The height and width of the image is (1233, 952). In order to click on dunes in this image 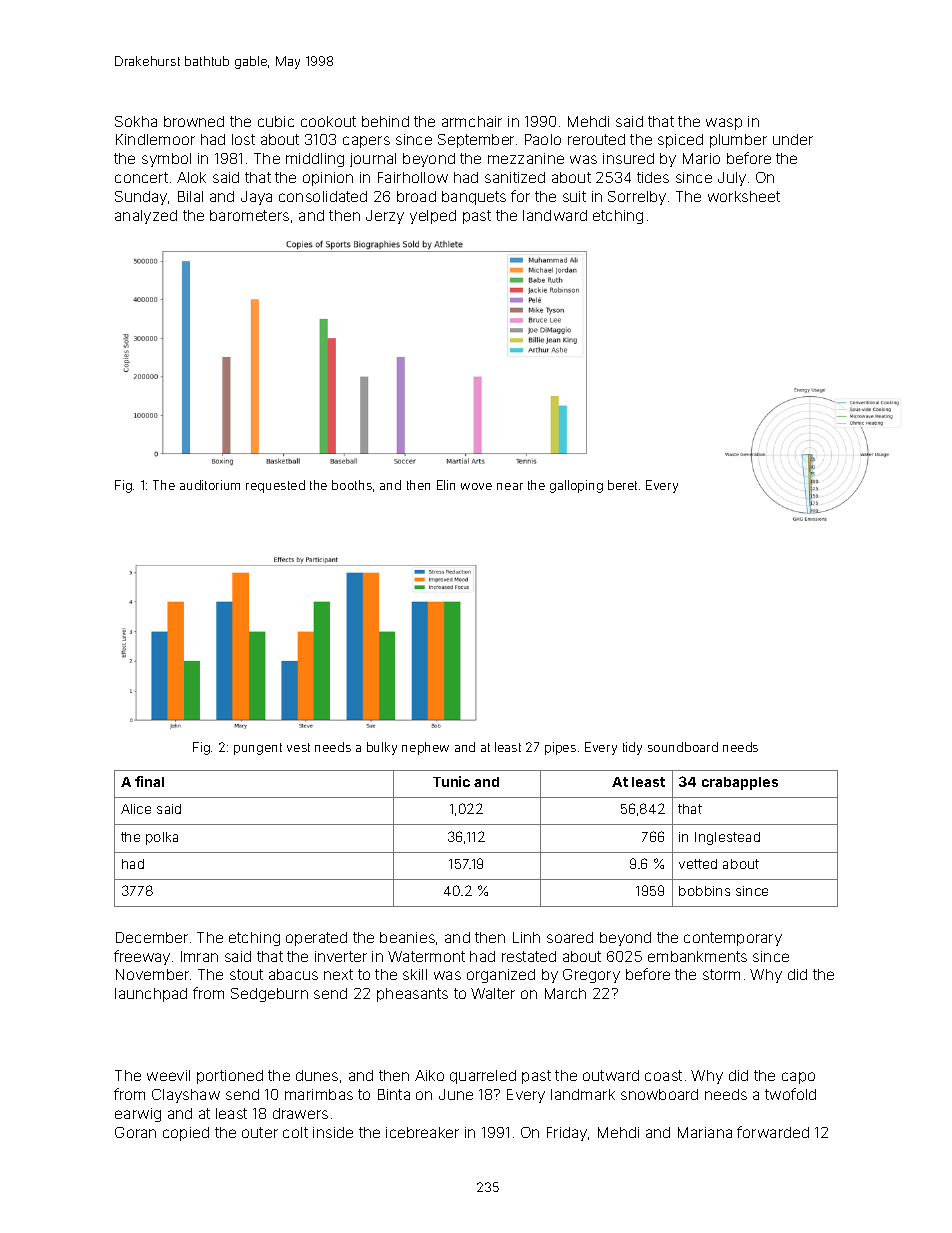, I will do `click(317, 1075)`.
